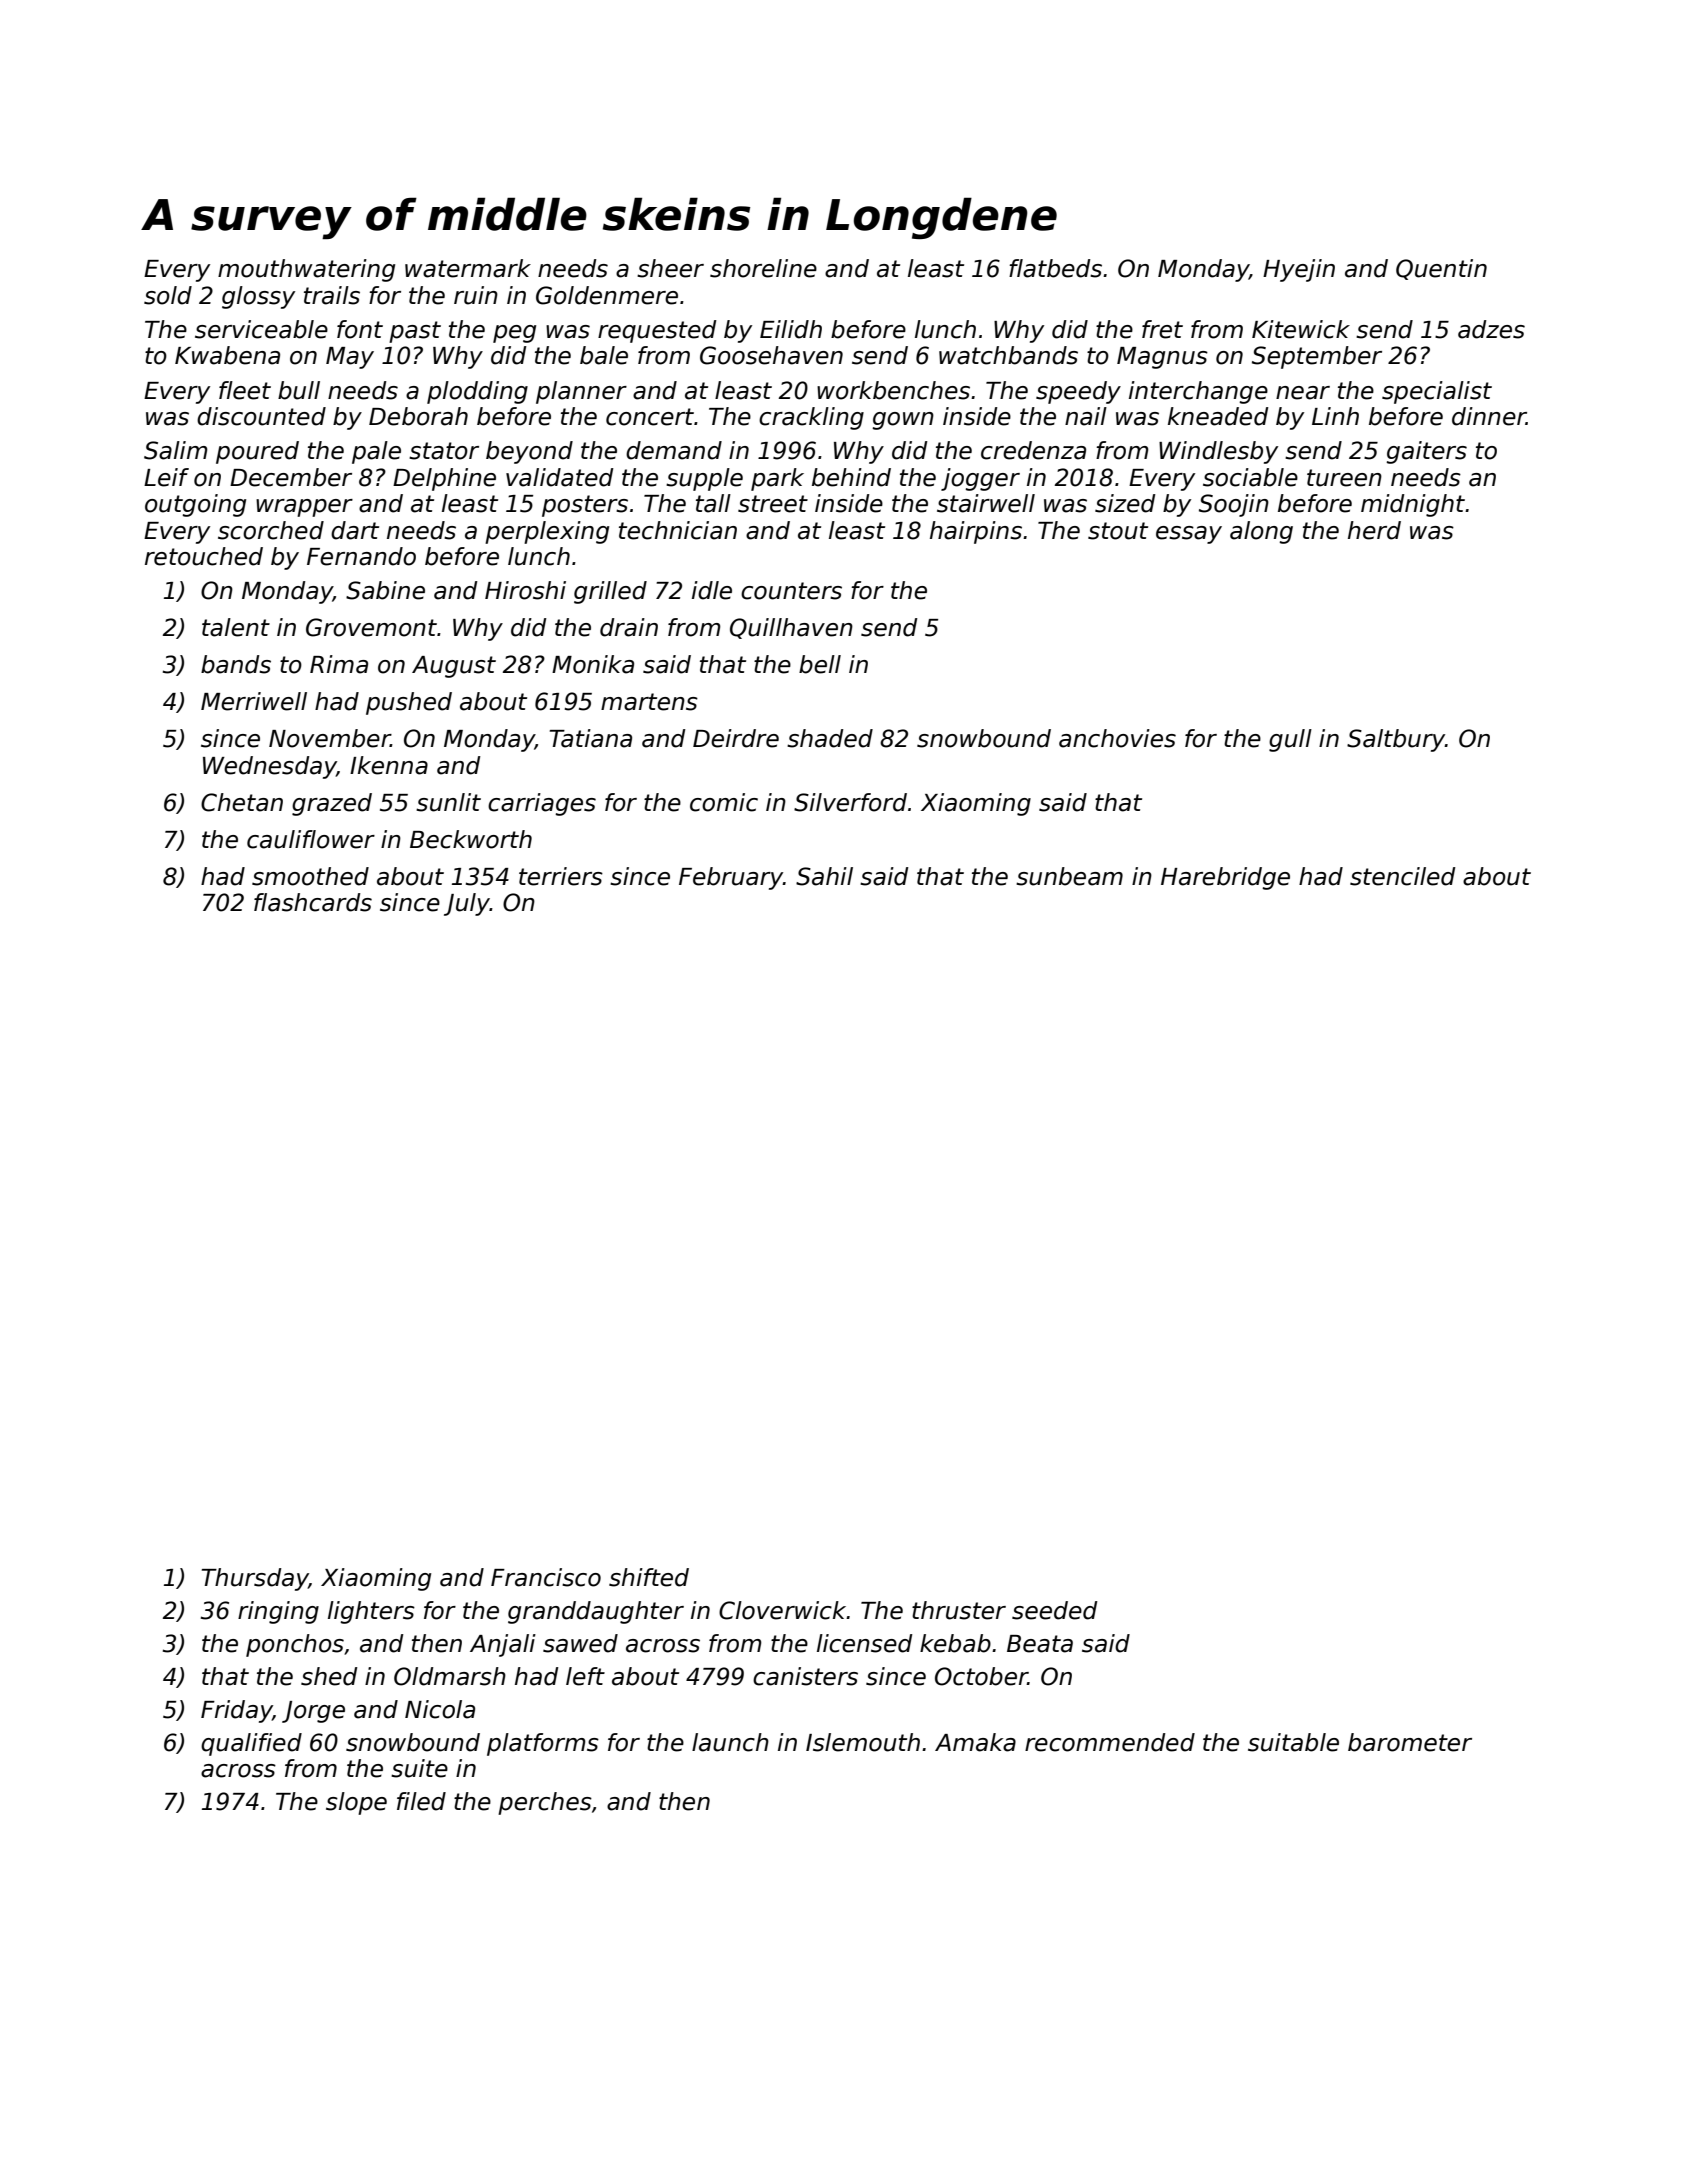 This image has width=1683, height=2178. I want to click on Harebridge, so click(1225, 878).
